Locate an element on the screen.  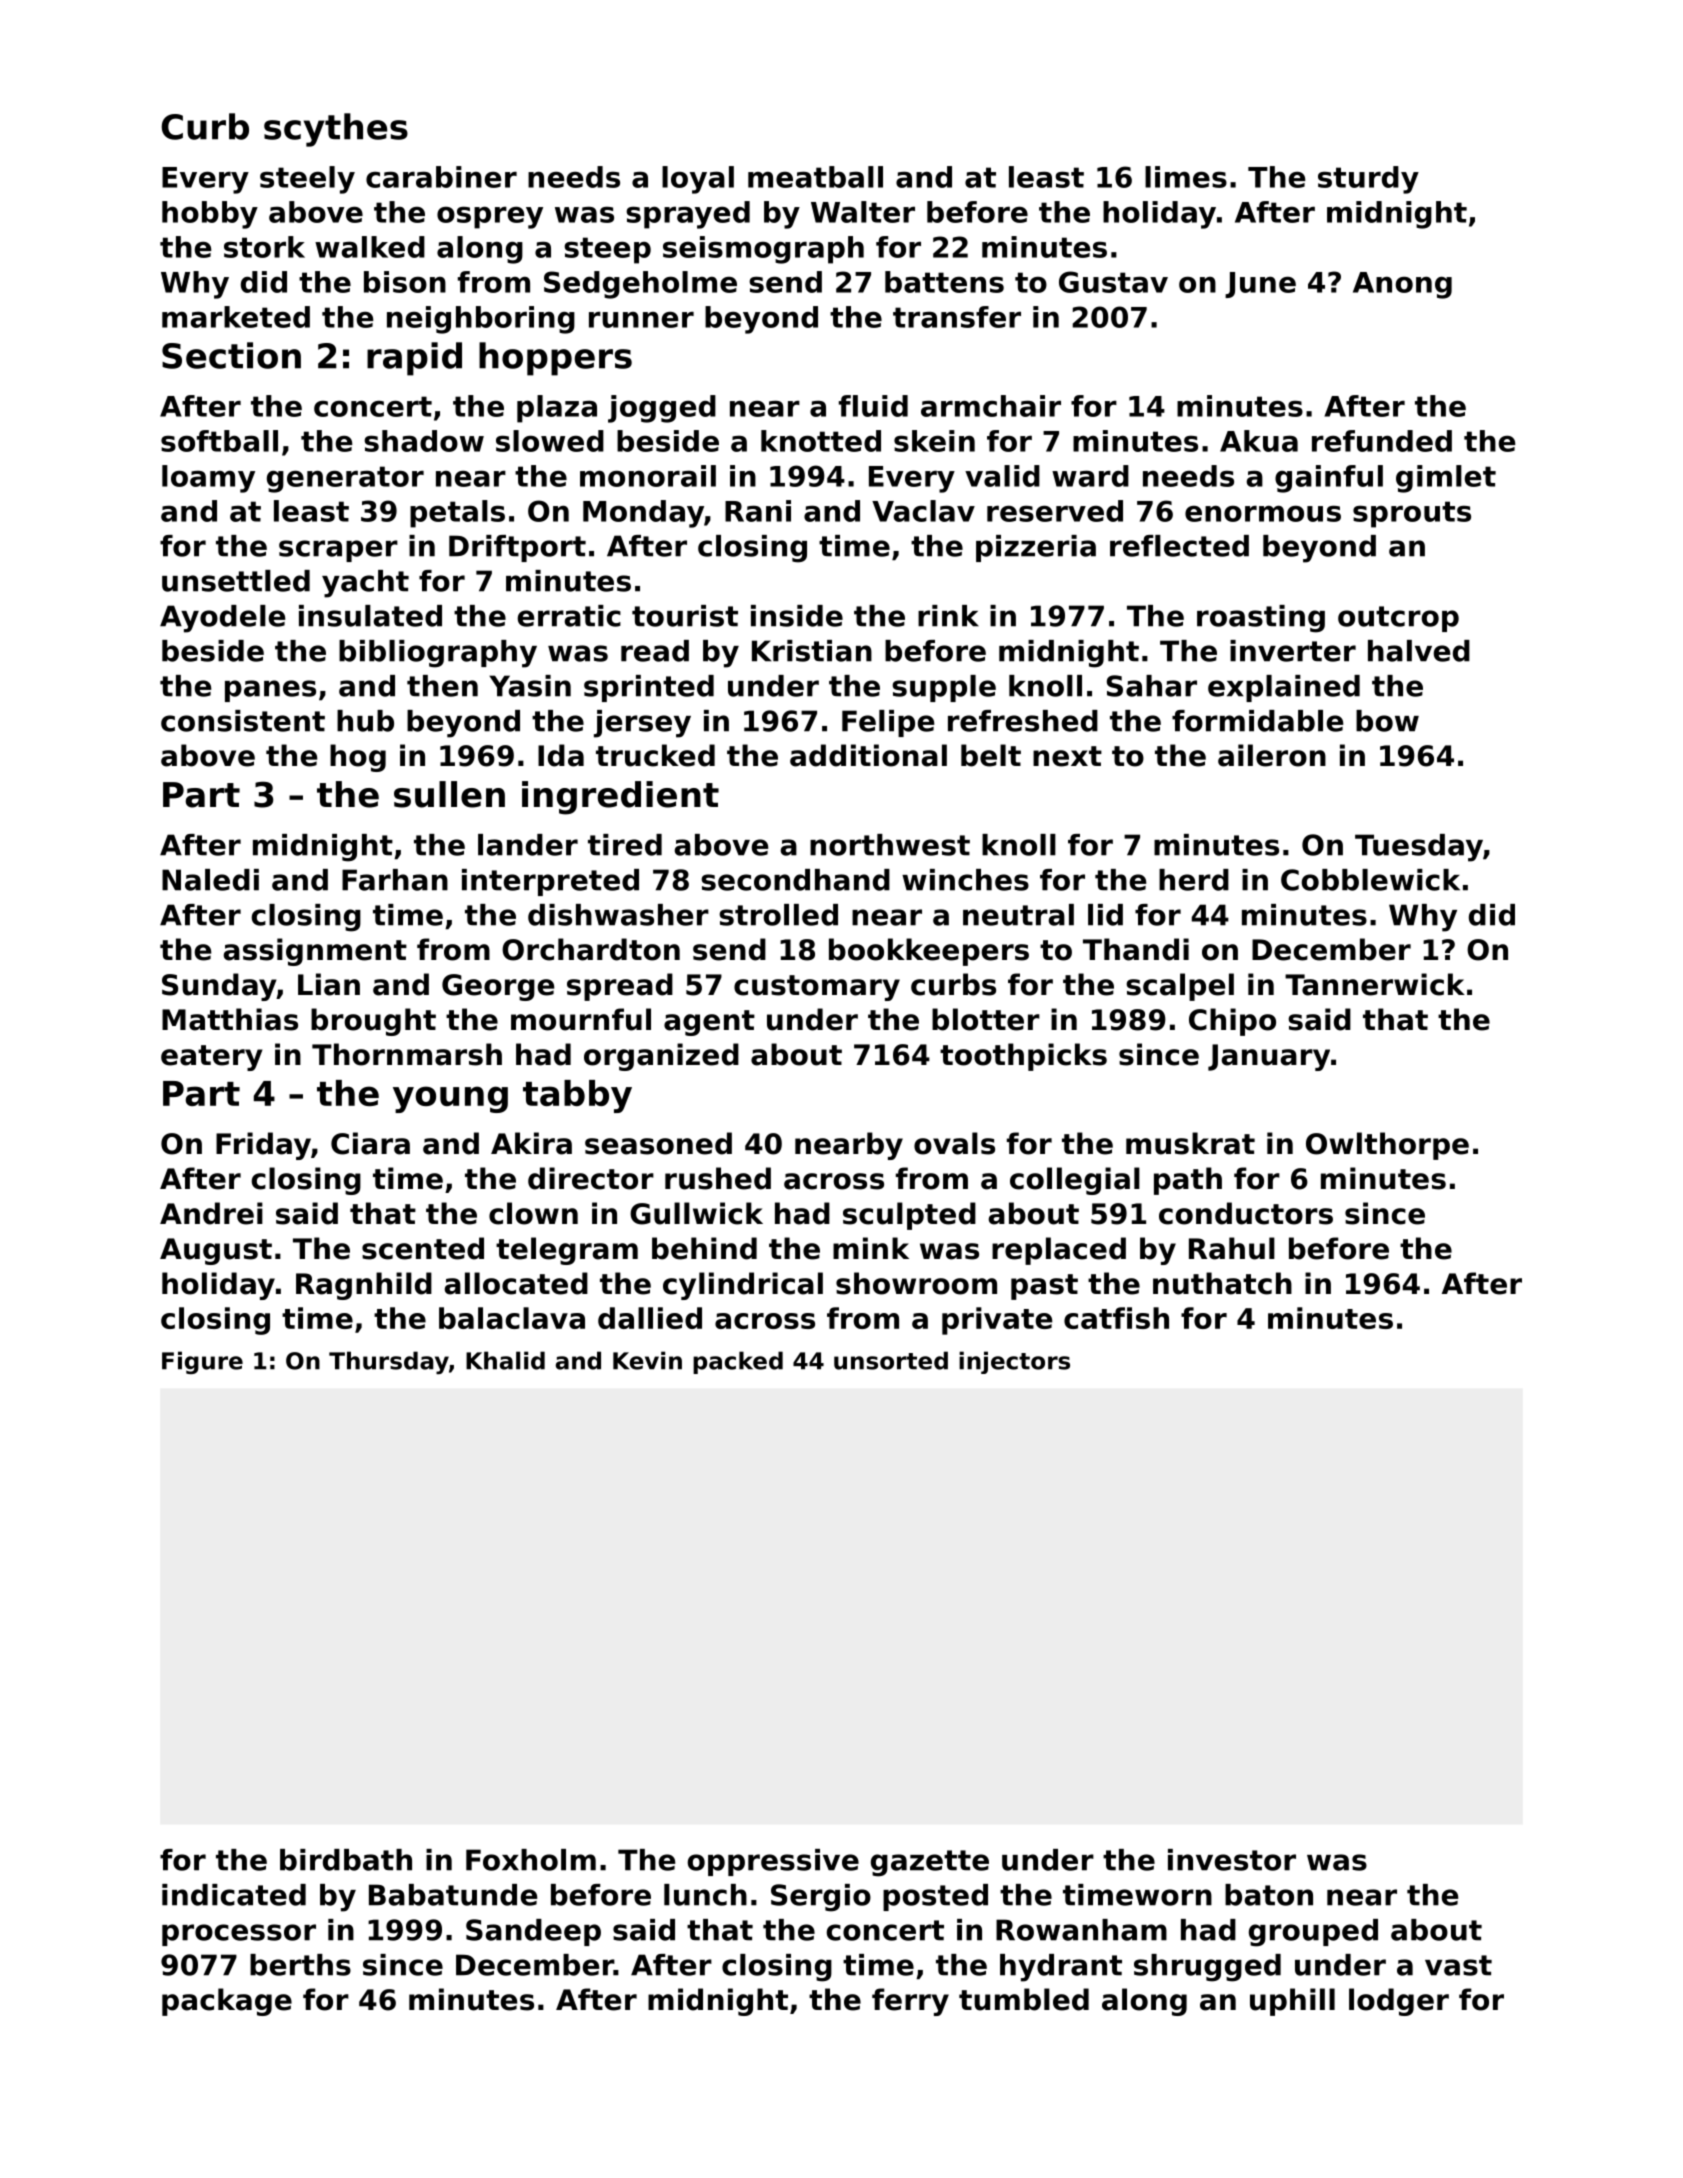
softball is located at coordinates (219, 441).
